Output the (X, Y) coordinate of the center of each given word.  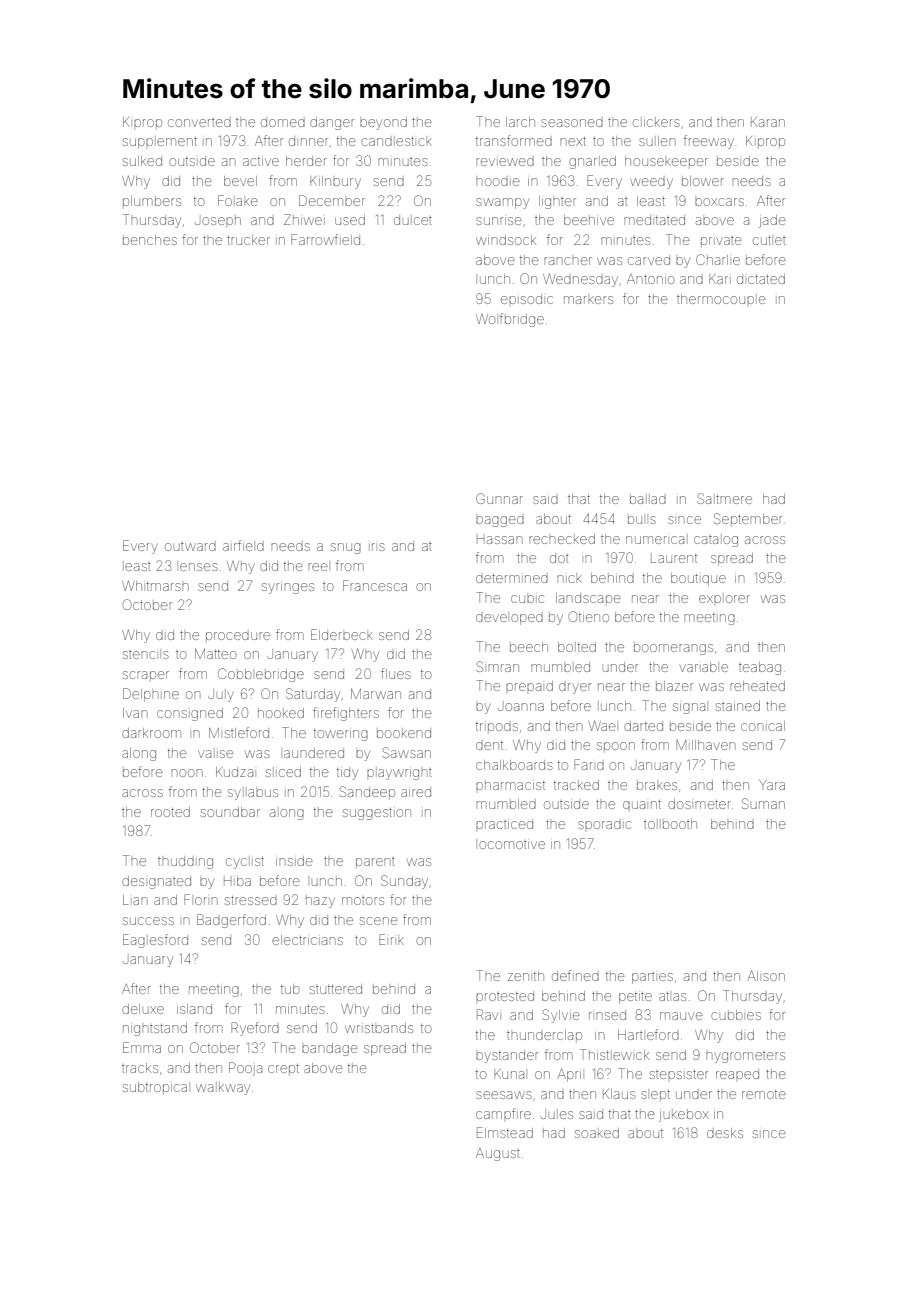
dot (559, 558)
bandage (330, 1049)
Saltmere (724, 498)
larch (520, 122)
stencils (146, 655)
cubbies (736, 1015)
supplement (160, 143)
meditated (654, 220)
